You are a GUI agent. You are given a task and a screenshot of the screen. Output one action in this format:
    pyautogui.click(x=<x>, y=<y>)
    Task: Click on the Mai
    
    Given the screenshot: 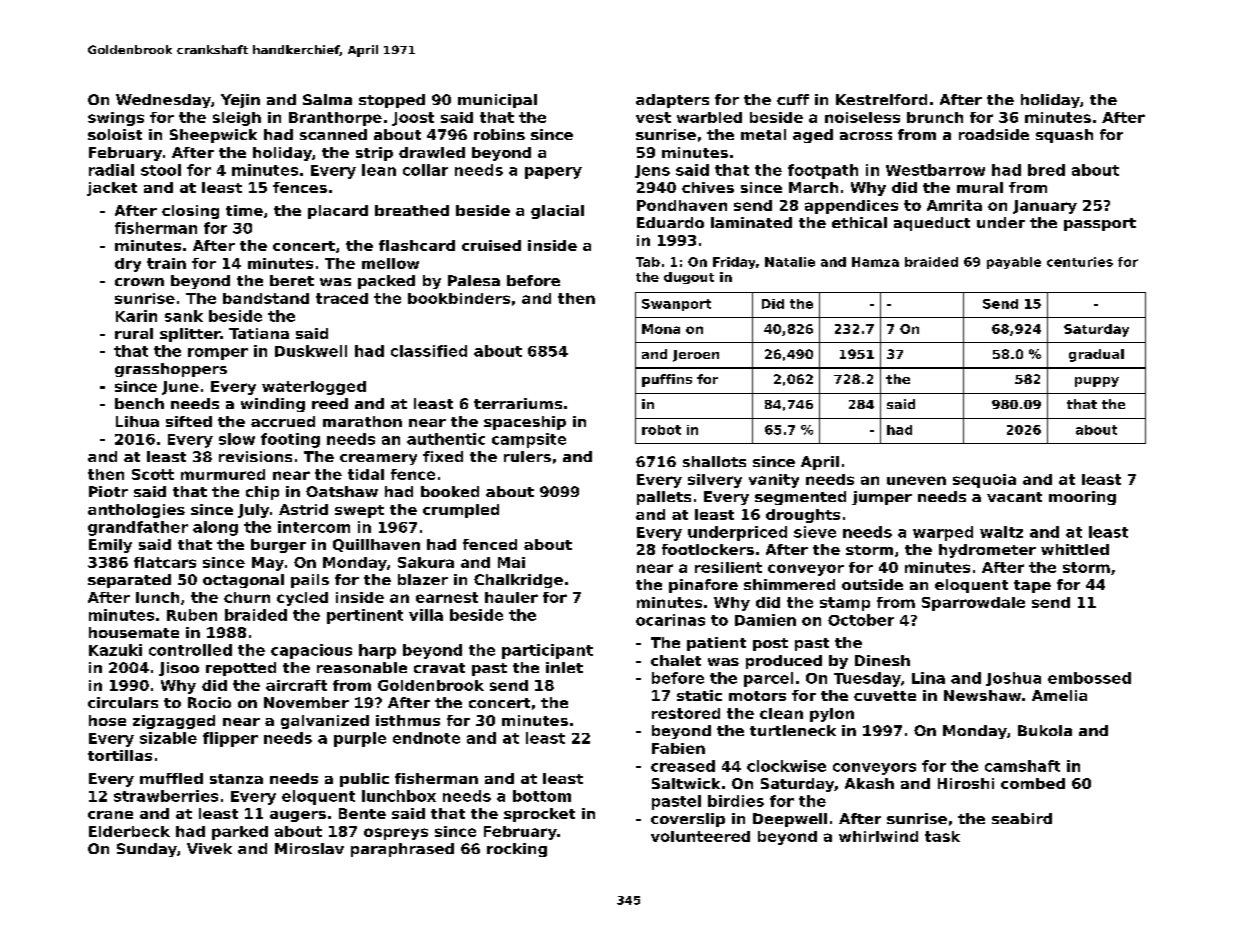 What is the action you would take?
    pyautogui.click(x=511, y=562)
